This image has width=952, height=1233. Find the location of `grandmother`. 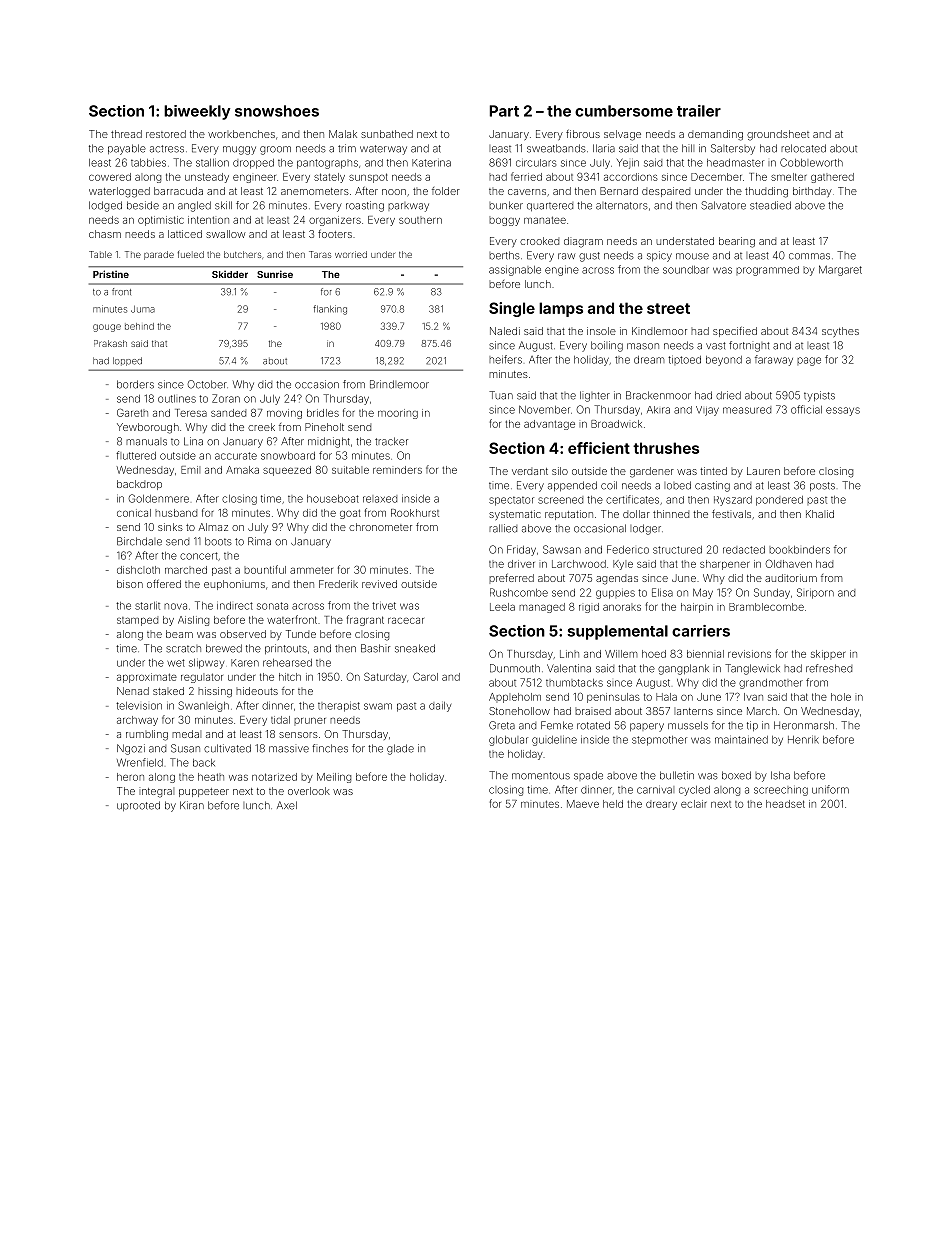

grandmother is located at coordinates (771, 684).
